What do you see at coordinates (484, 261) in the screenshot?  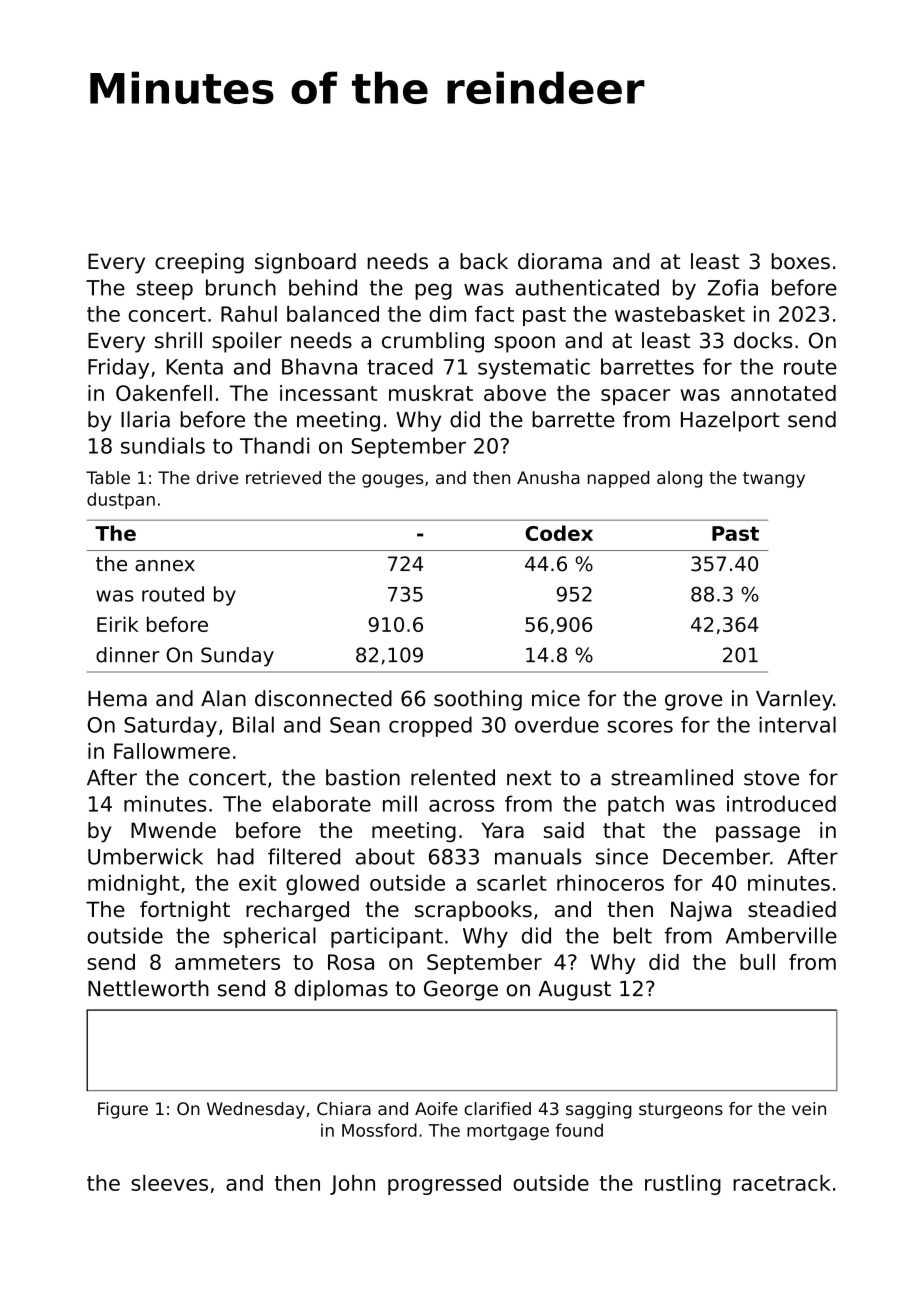 I see `back` at bounding box center [484, 261].
